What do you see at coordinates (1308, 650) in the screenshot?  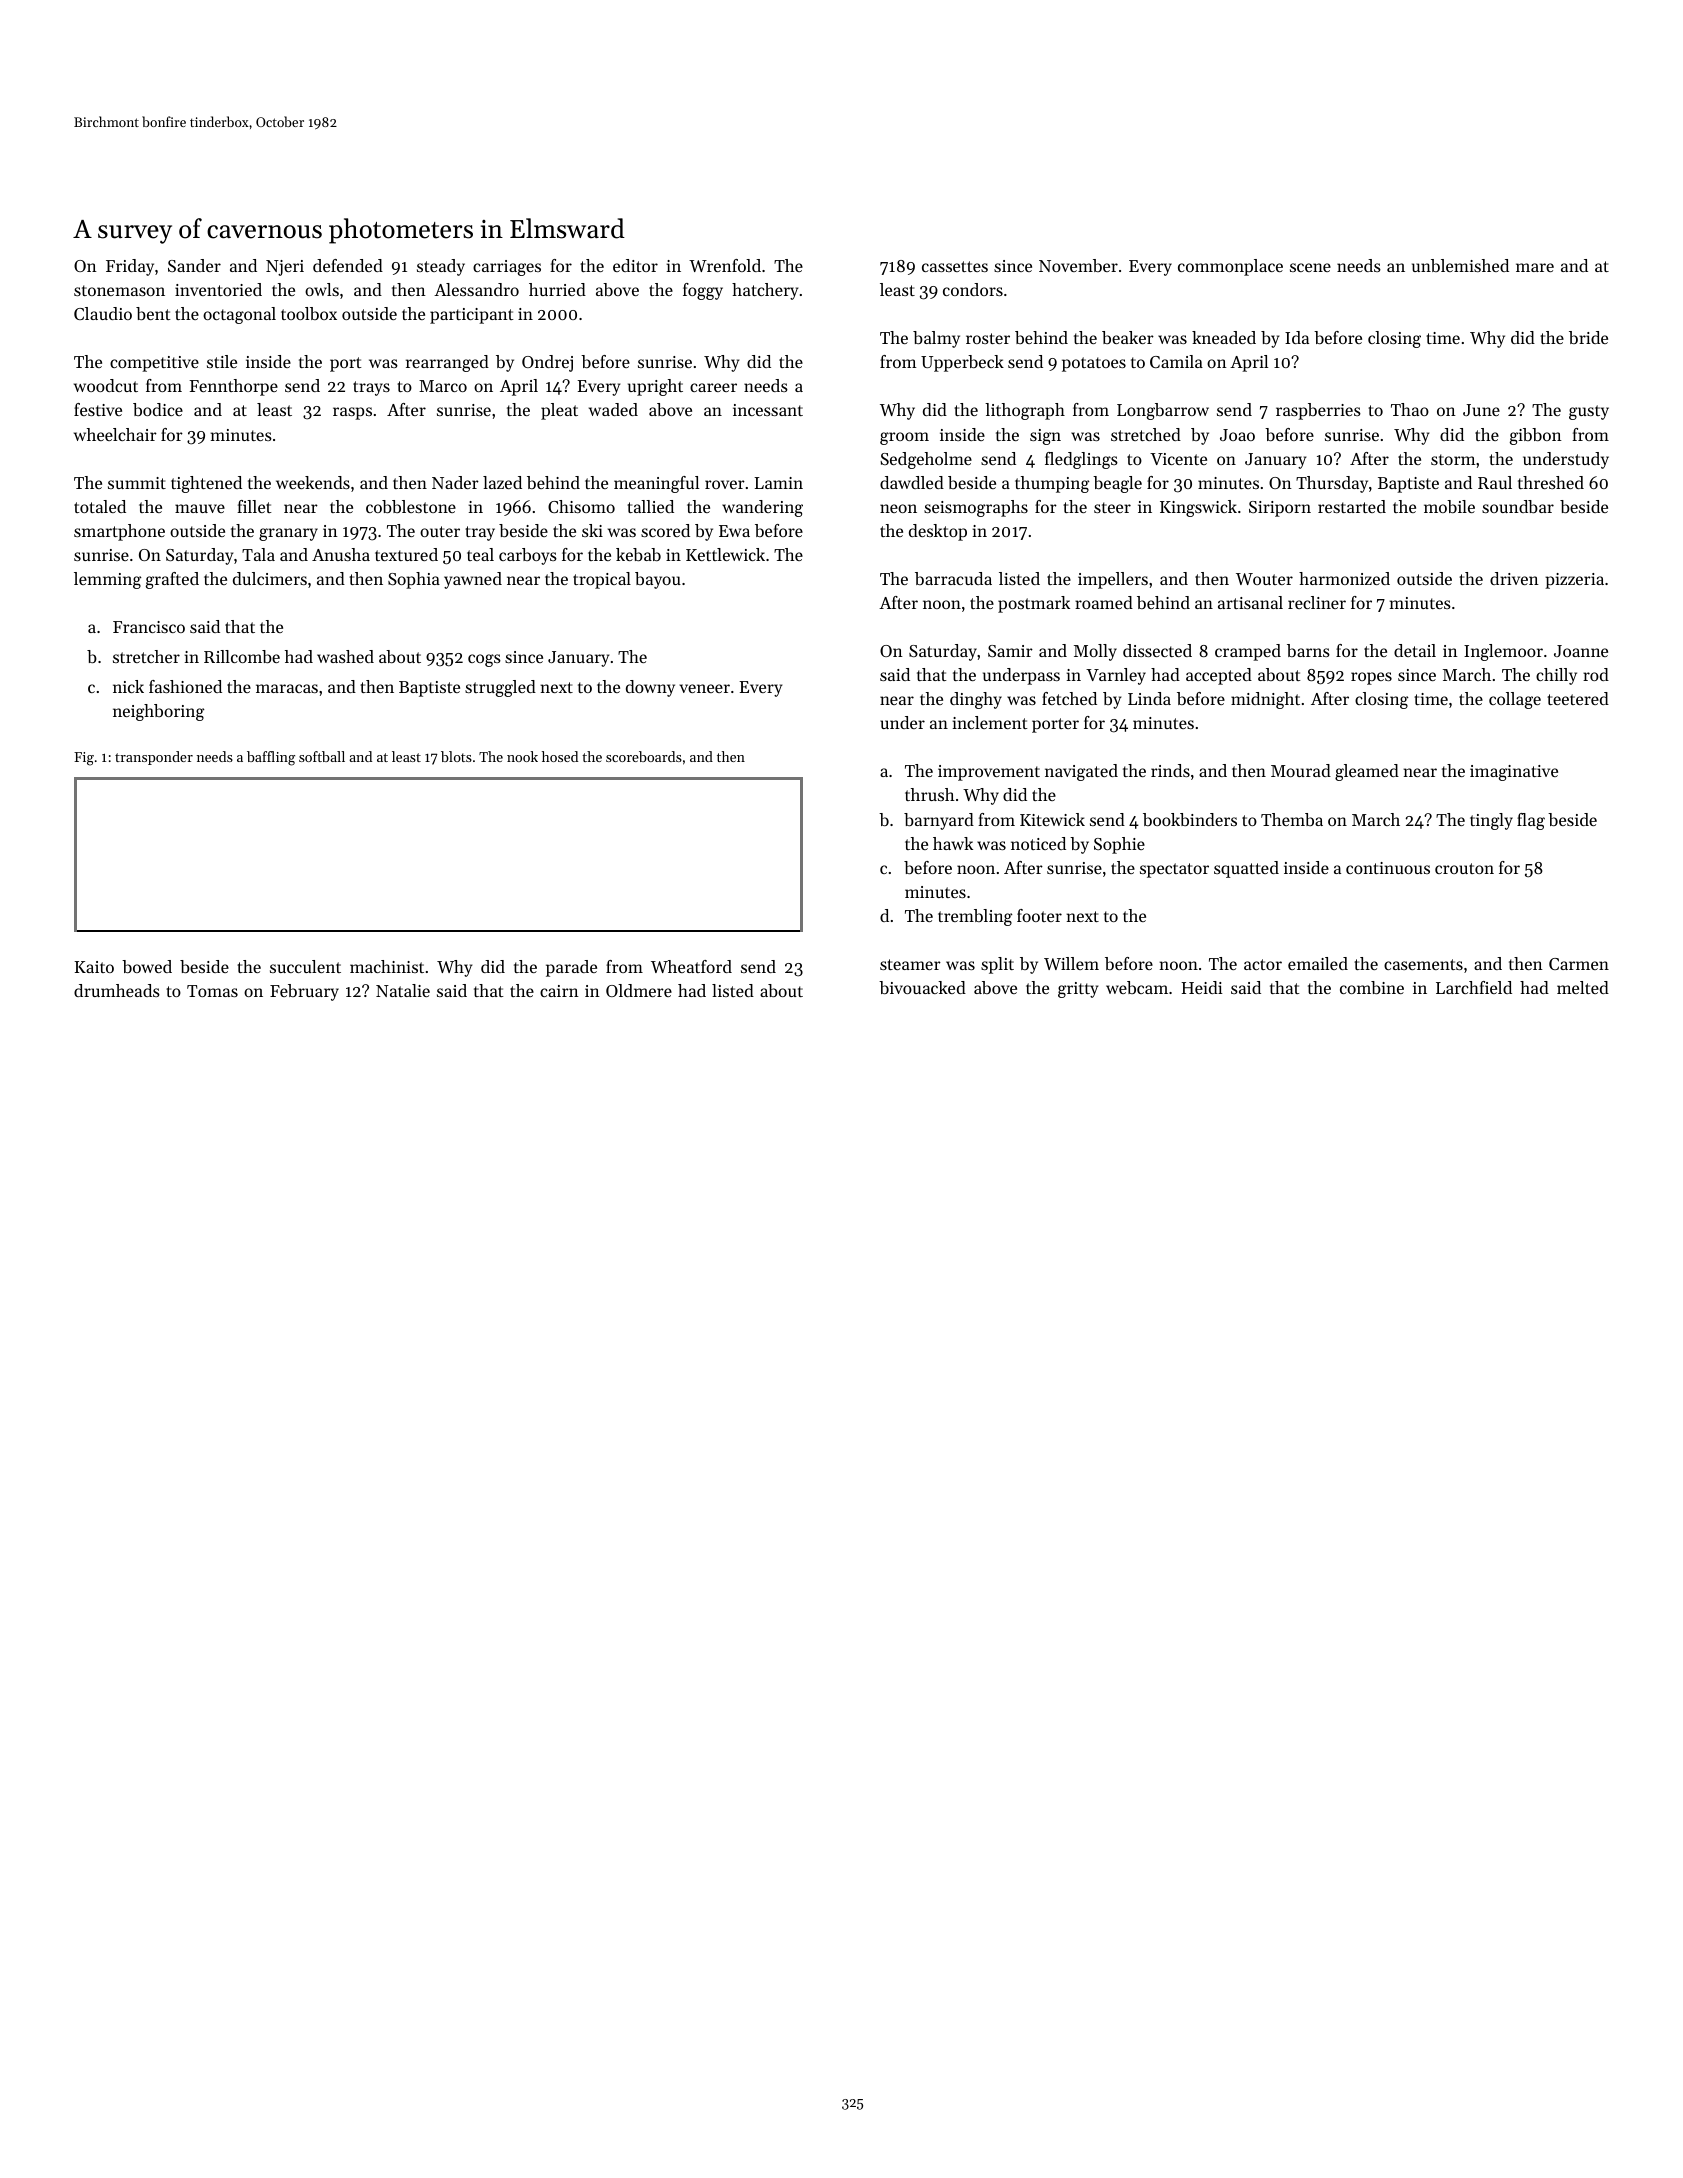 I see `barns` at bounding box center [1308, 650].
